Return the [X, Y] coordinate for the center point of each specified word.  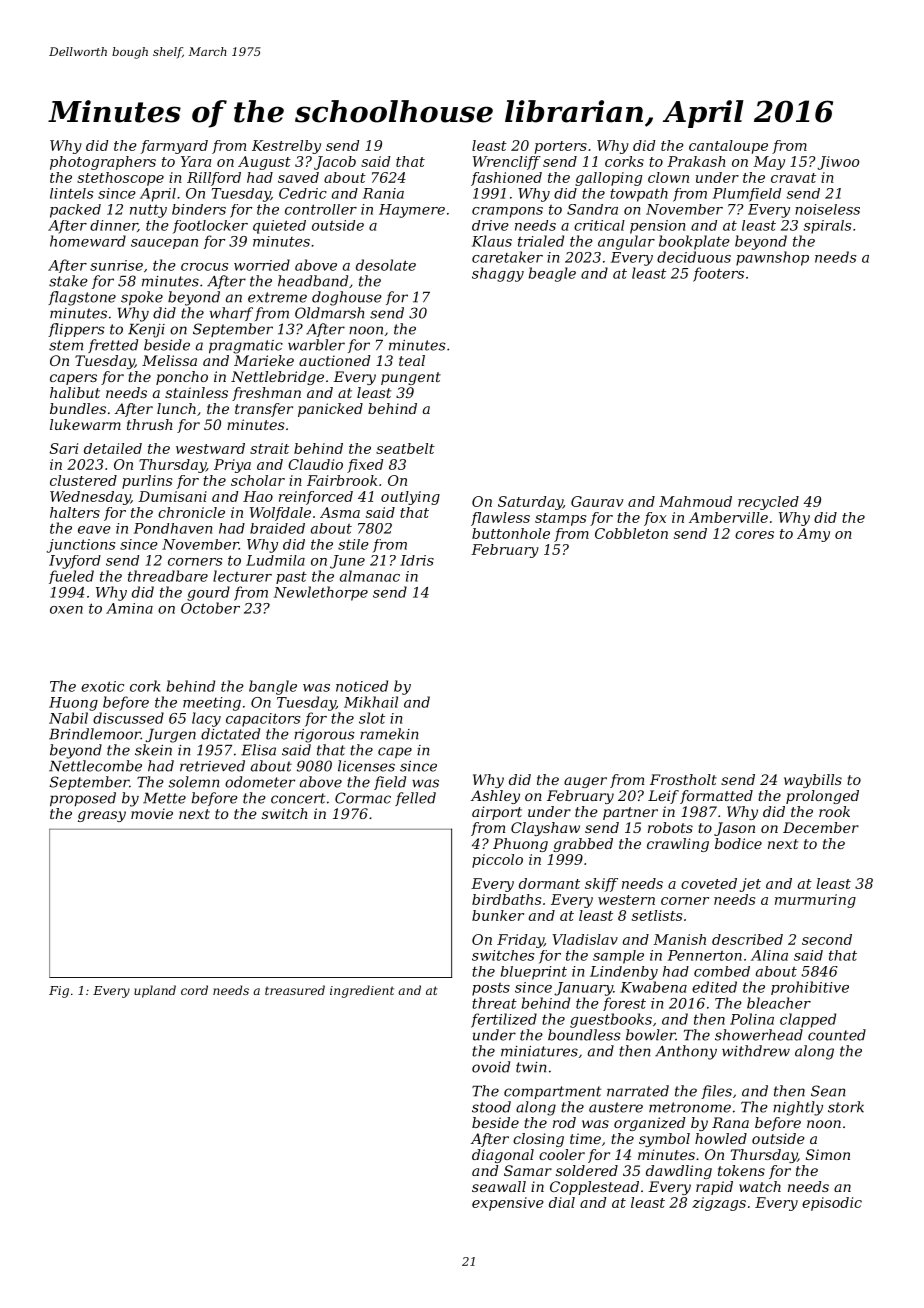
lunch [176, 408]
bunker [498, 915]
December [821, 827]
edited [714, 987]
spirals [827, 227]
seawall [499, 1186]
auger [585, 782]
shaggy [498, 274]
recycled [768, 503]
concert [298, 798]
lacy [206, 719]
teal [412, 360]
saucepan [164, 244]
